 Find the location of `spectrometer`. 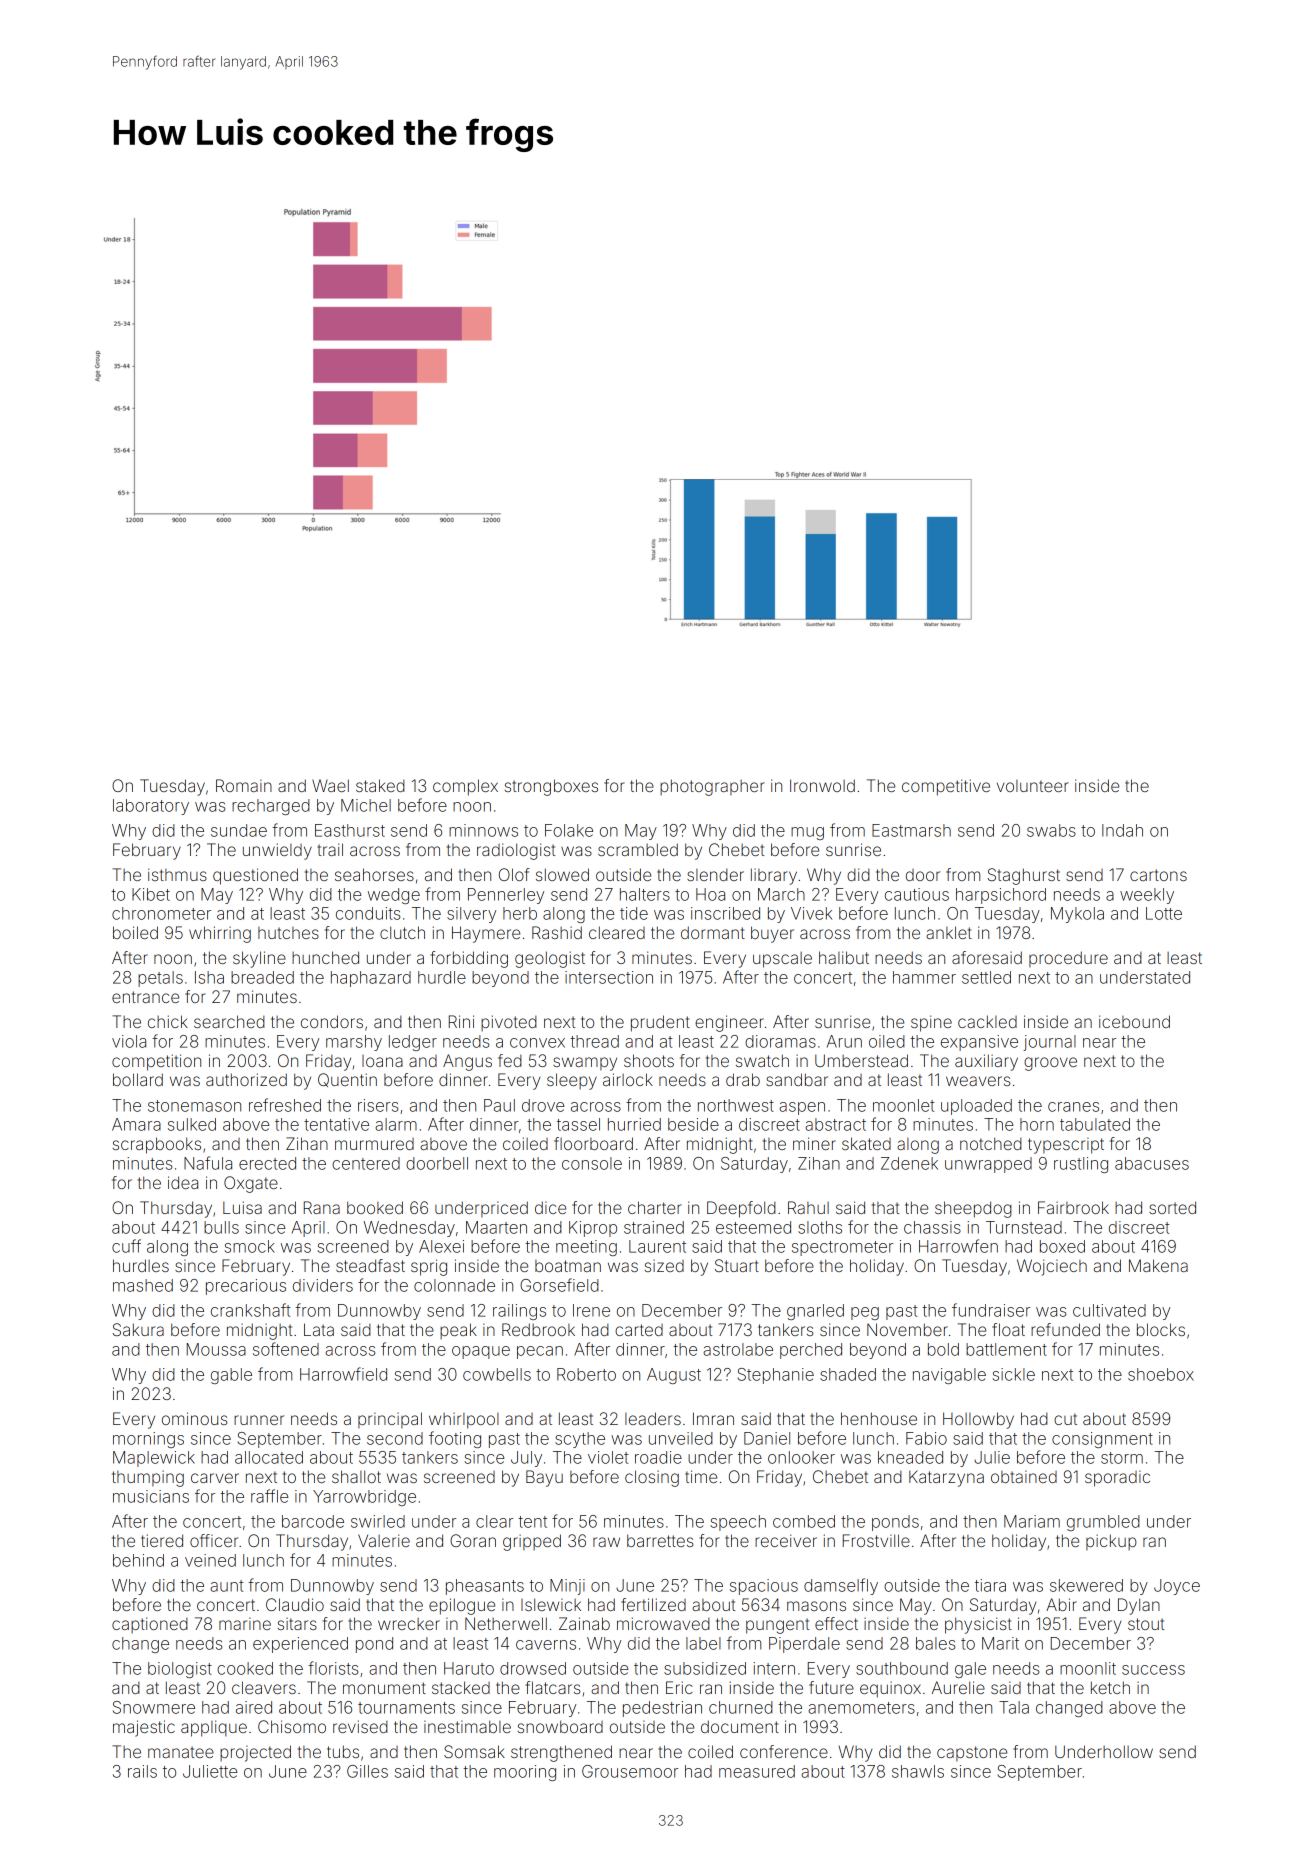

spectrometer is located at coordinates (842, 1248).
